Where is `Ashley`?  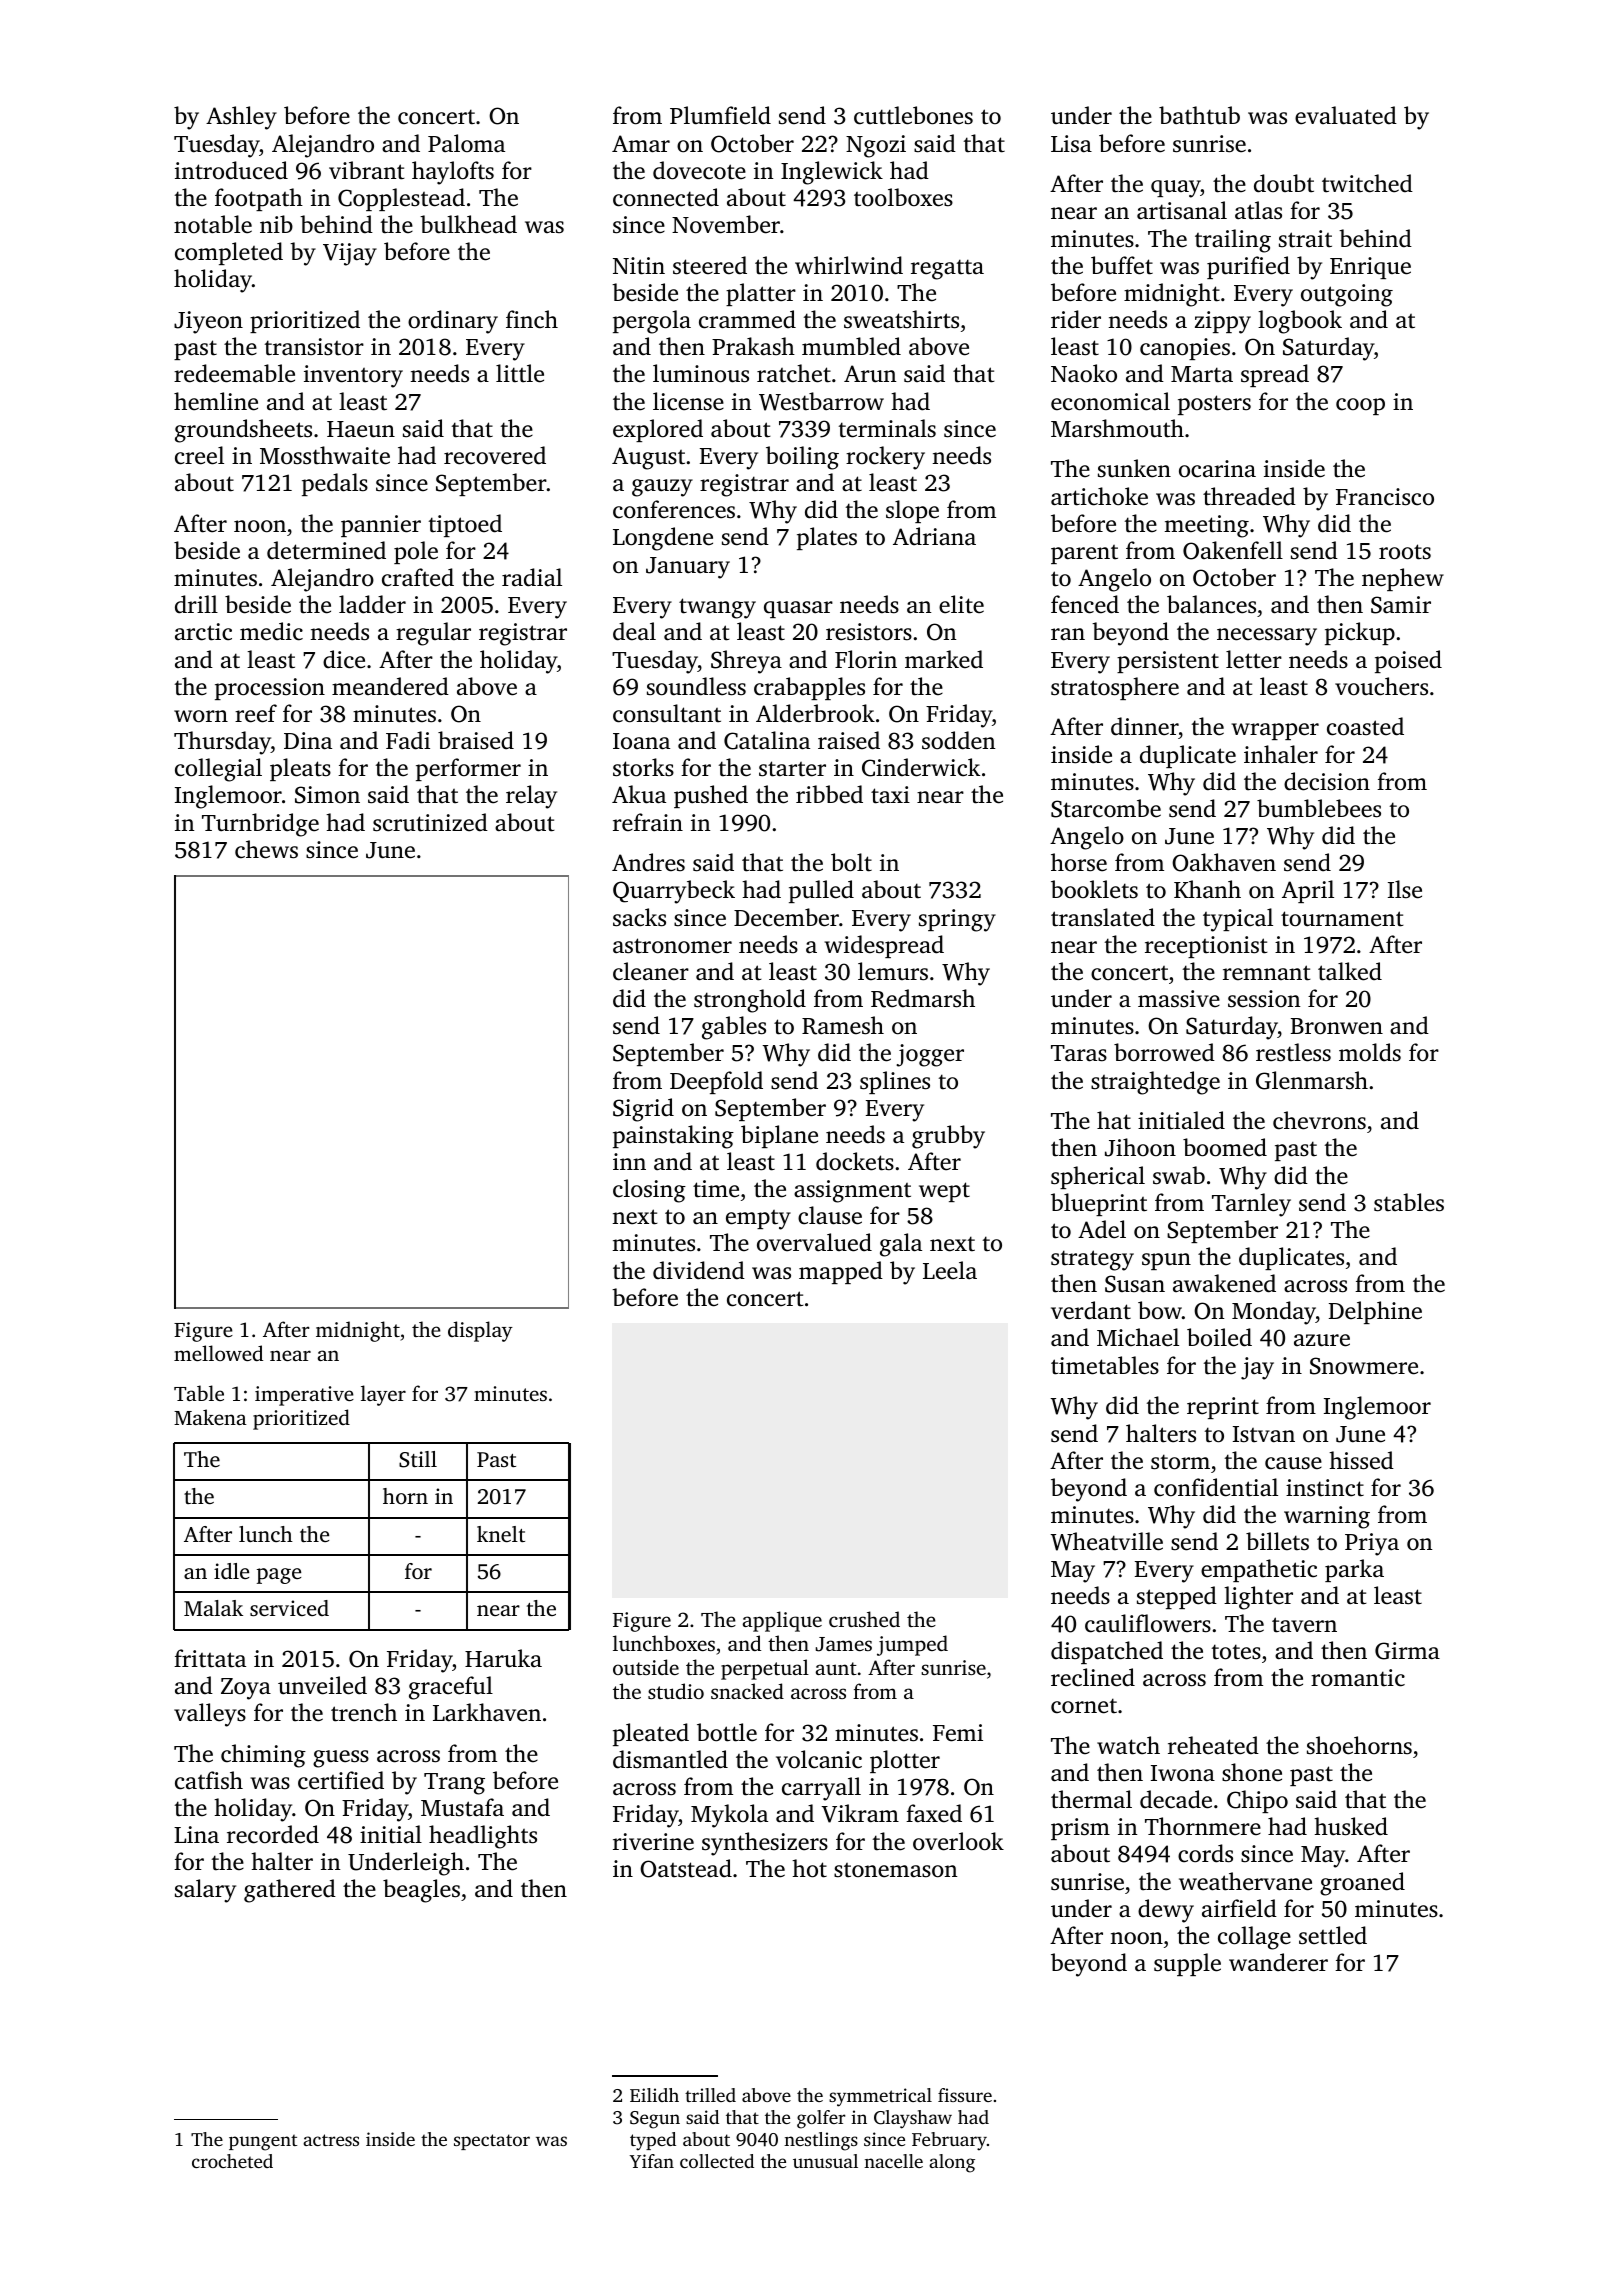 Ashley is located at coordinates (241, 118).
